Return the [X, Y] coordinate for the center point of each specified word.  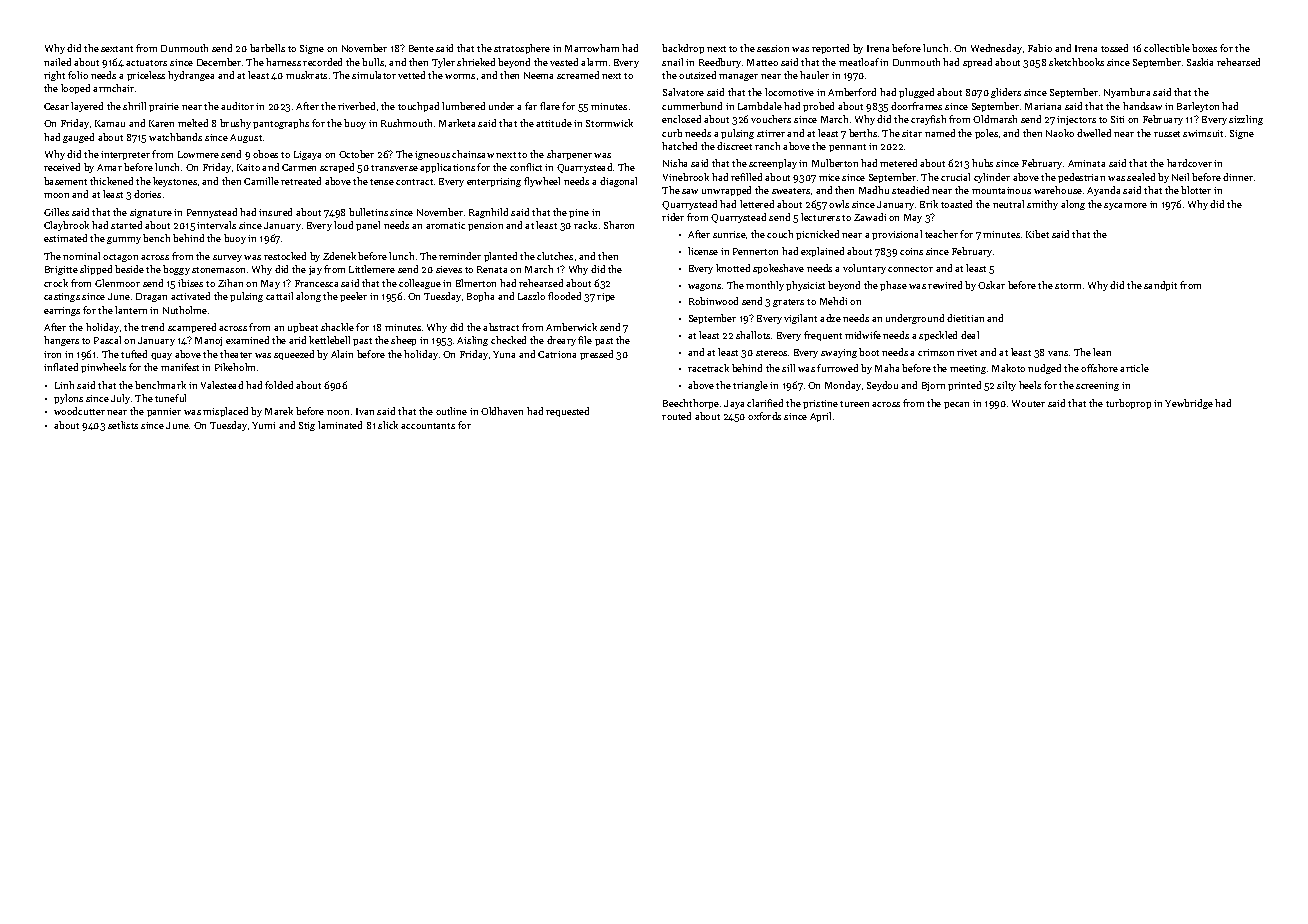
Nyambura [1127, 93]
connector [910, 269]
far [531, 106]
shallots [753, 335]
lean [1102, 352]
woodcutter [79, 411]
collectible [1167, 48]
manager [738, 77]
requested [567, 412]
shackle [337, 327]
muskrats [306, 75]
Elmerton [476, 283]
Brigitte [61, 270]
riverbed [356, 106]
